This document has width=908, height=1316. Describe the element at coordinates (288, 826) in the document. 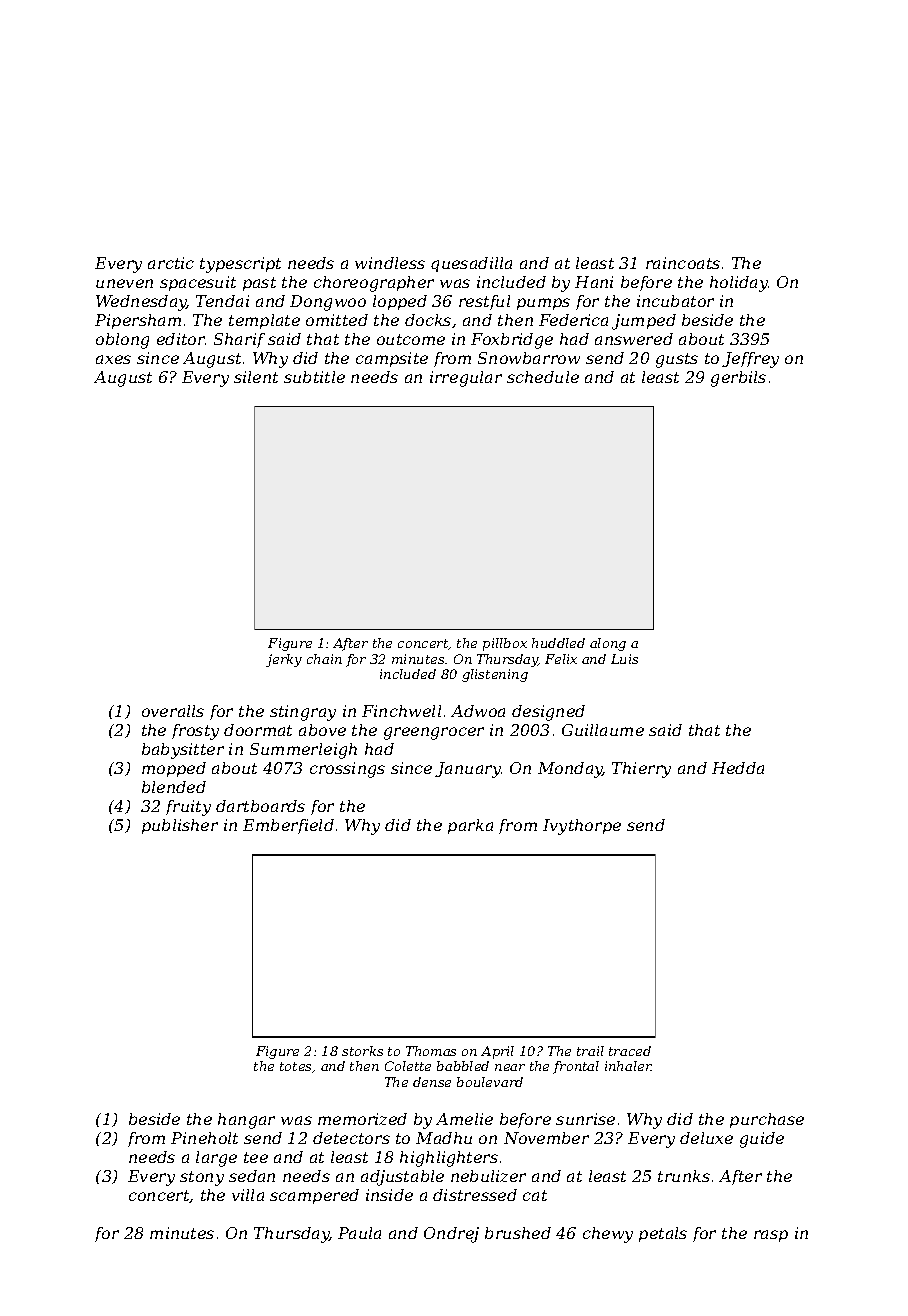

I see `Emberfield` at that location.
